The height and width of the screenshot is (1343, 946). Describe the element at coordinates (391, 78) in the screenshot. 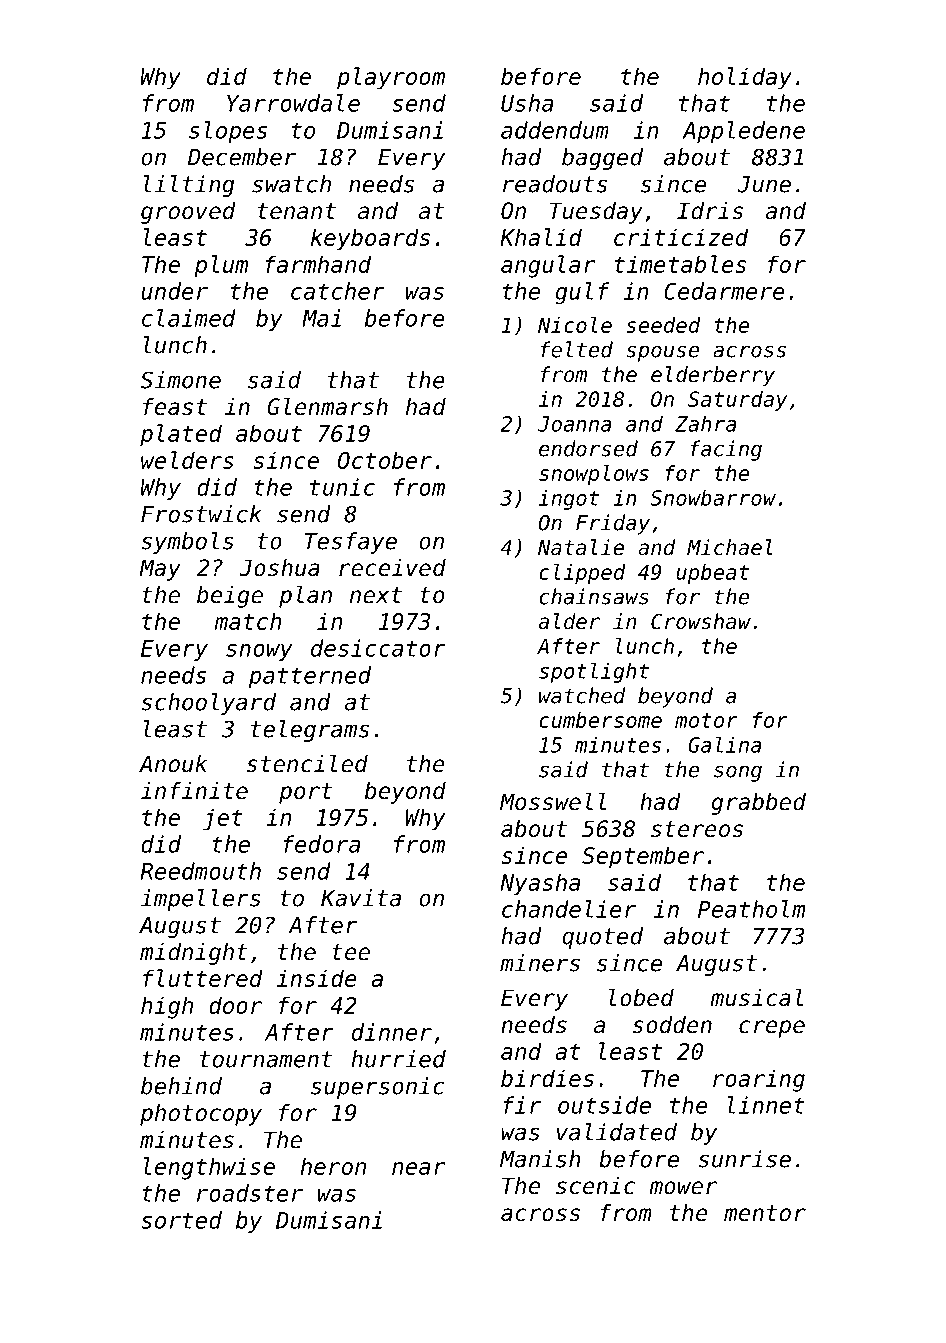

I see `playroom` at that location.
